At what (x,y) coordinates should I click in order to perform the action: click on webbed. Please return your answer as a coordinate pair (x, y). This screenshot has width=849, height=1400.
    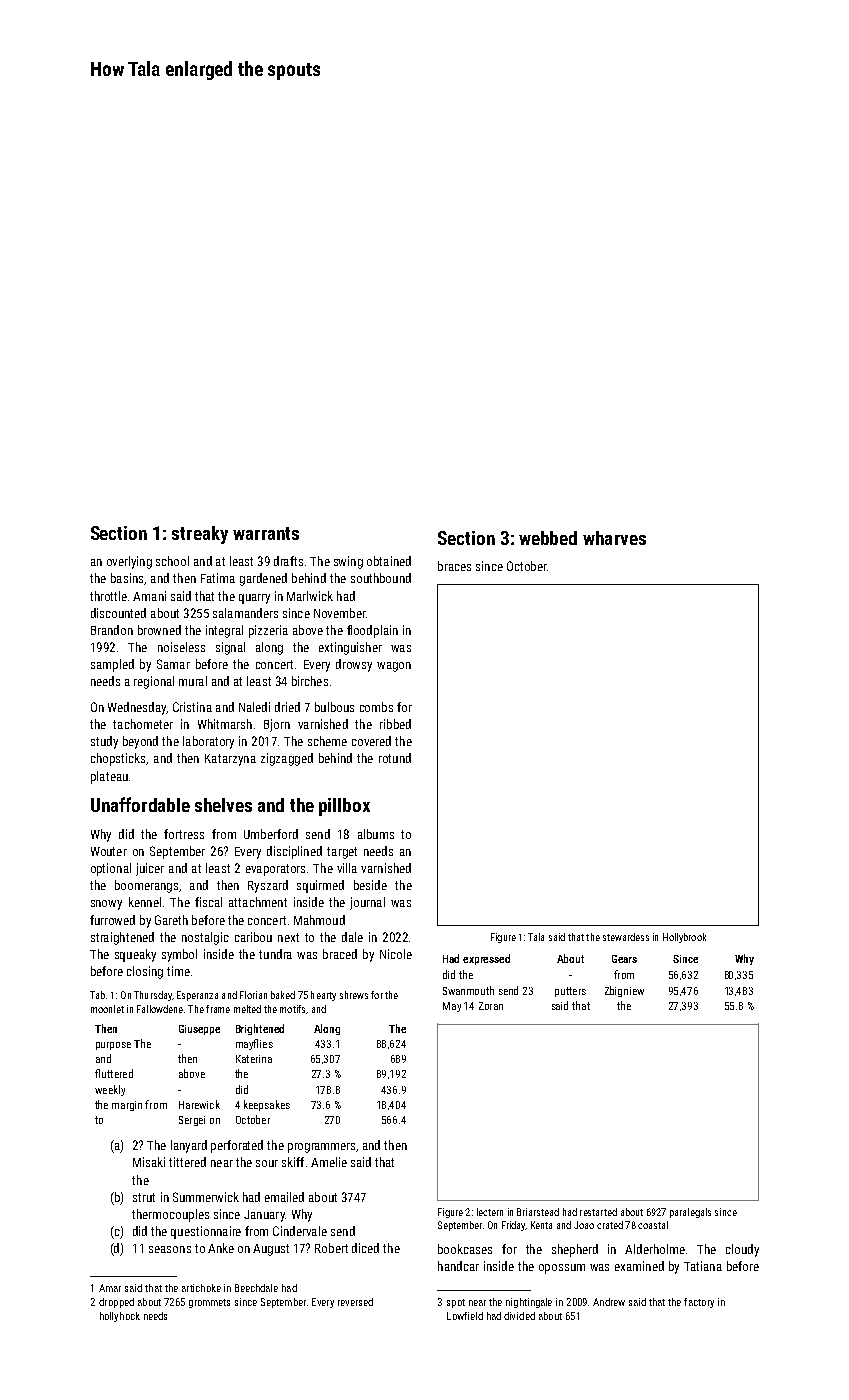
    Looking at the image, I should click on (548, 538).
